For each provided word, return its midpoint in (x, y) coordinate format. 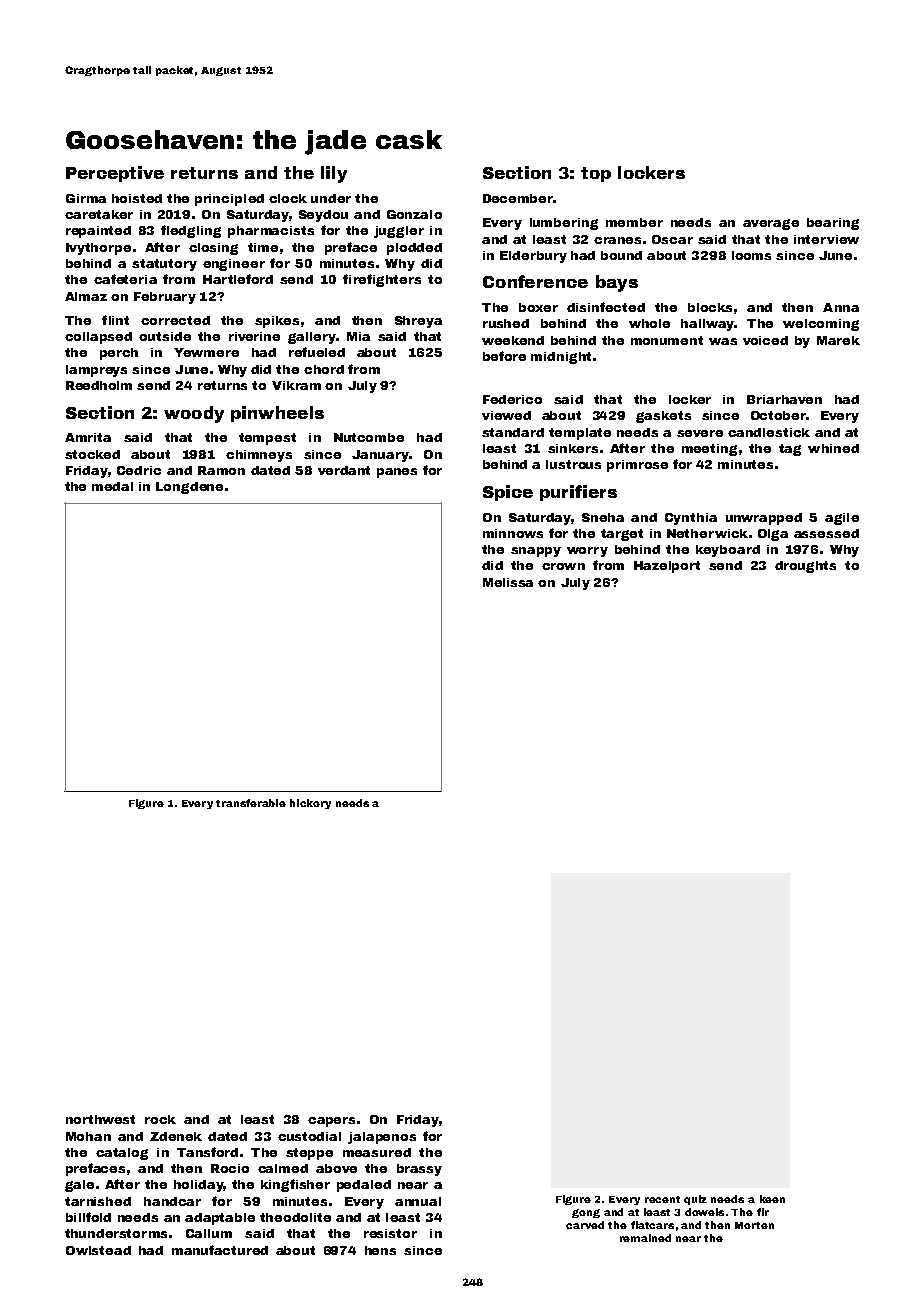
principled (229, 200)
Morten (754, 1225)
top (596, 174)
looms (751, 255)
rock (160, 1119)
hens (380, 1250)
